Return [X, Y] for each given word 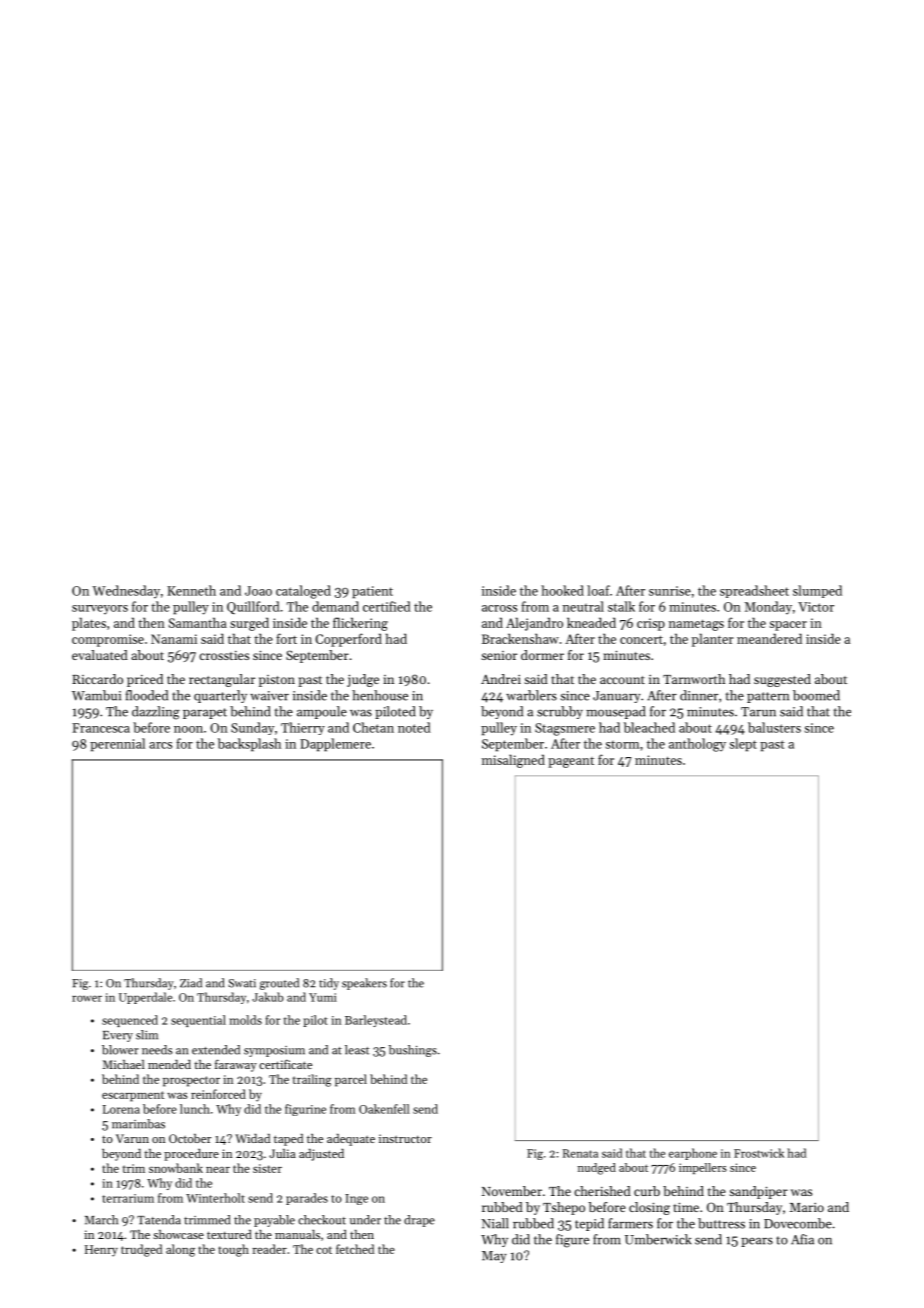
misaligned [513, 761]
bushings [413, 1051]
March [101, 1220]
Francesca [101, 728]
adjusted [321, 1155]
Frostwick [759, 1153]
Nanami [174, 639]
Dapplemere [335, 745]
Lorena [121, 1109]
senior [499, 655]
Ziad [191, 983]
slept [743, 745]
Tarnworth [694, 679]
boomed [816, 695]
